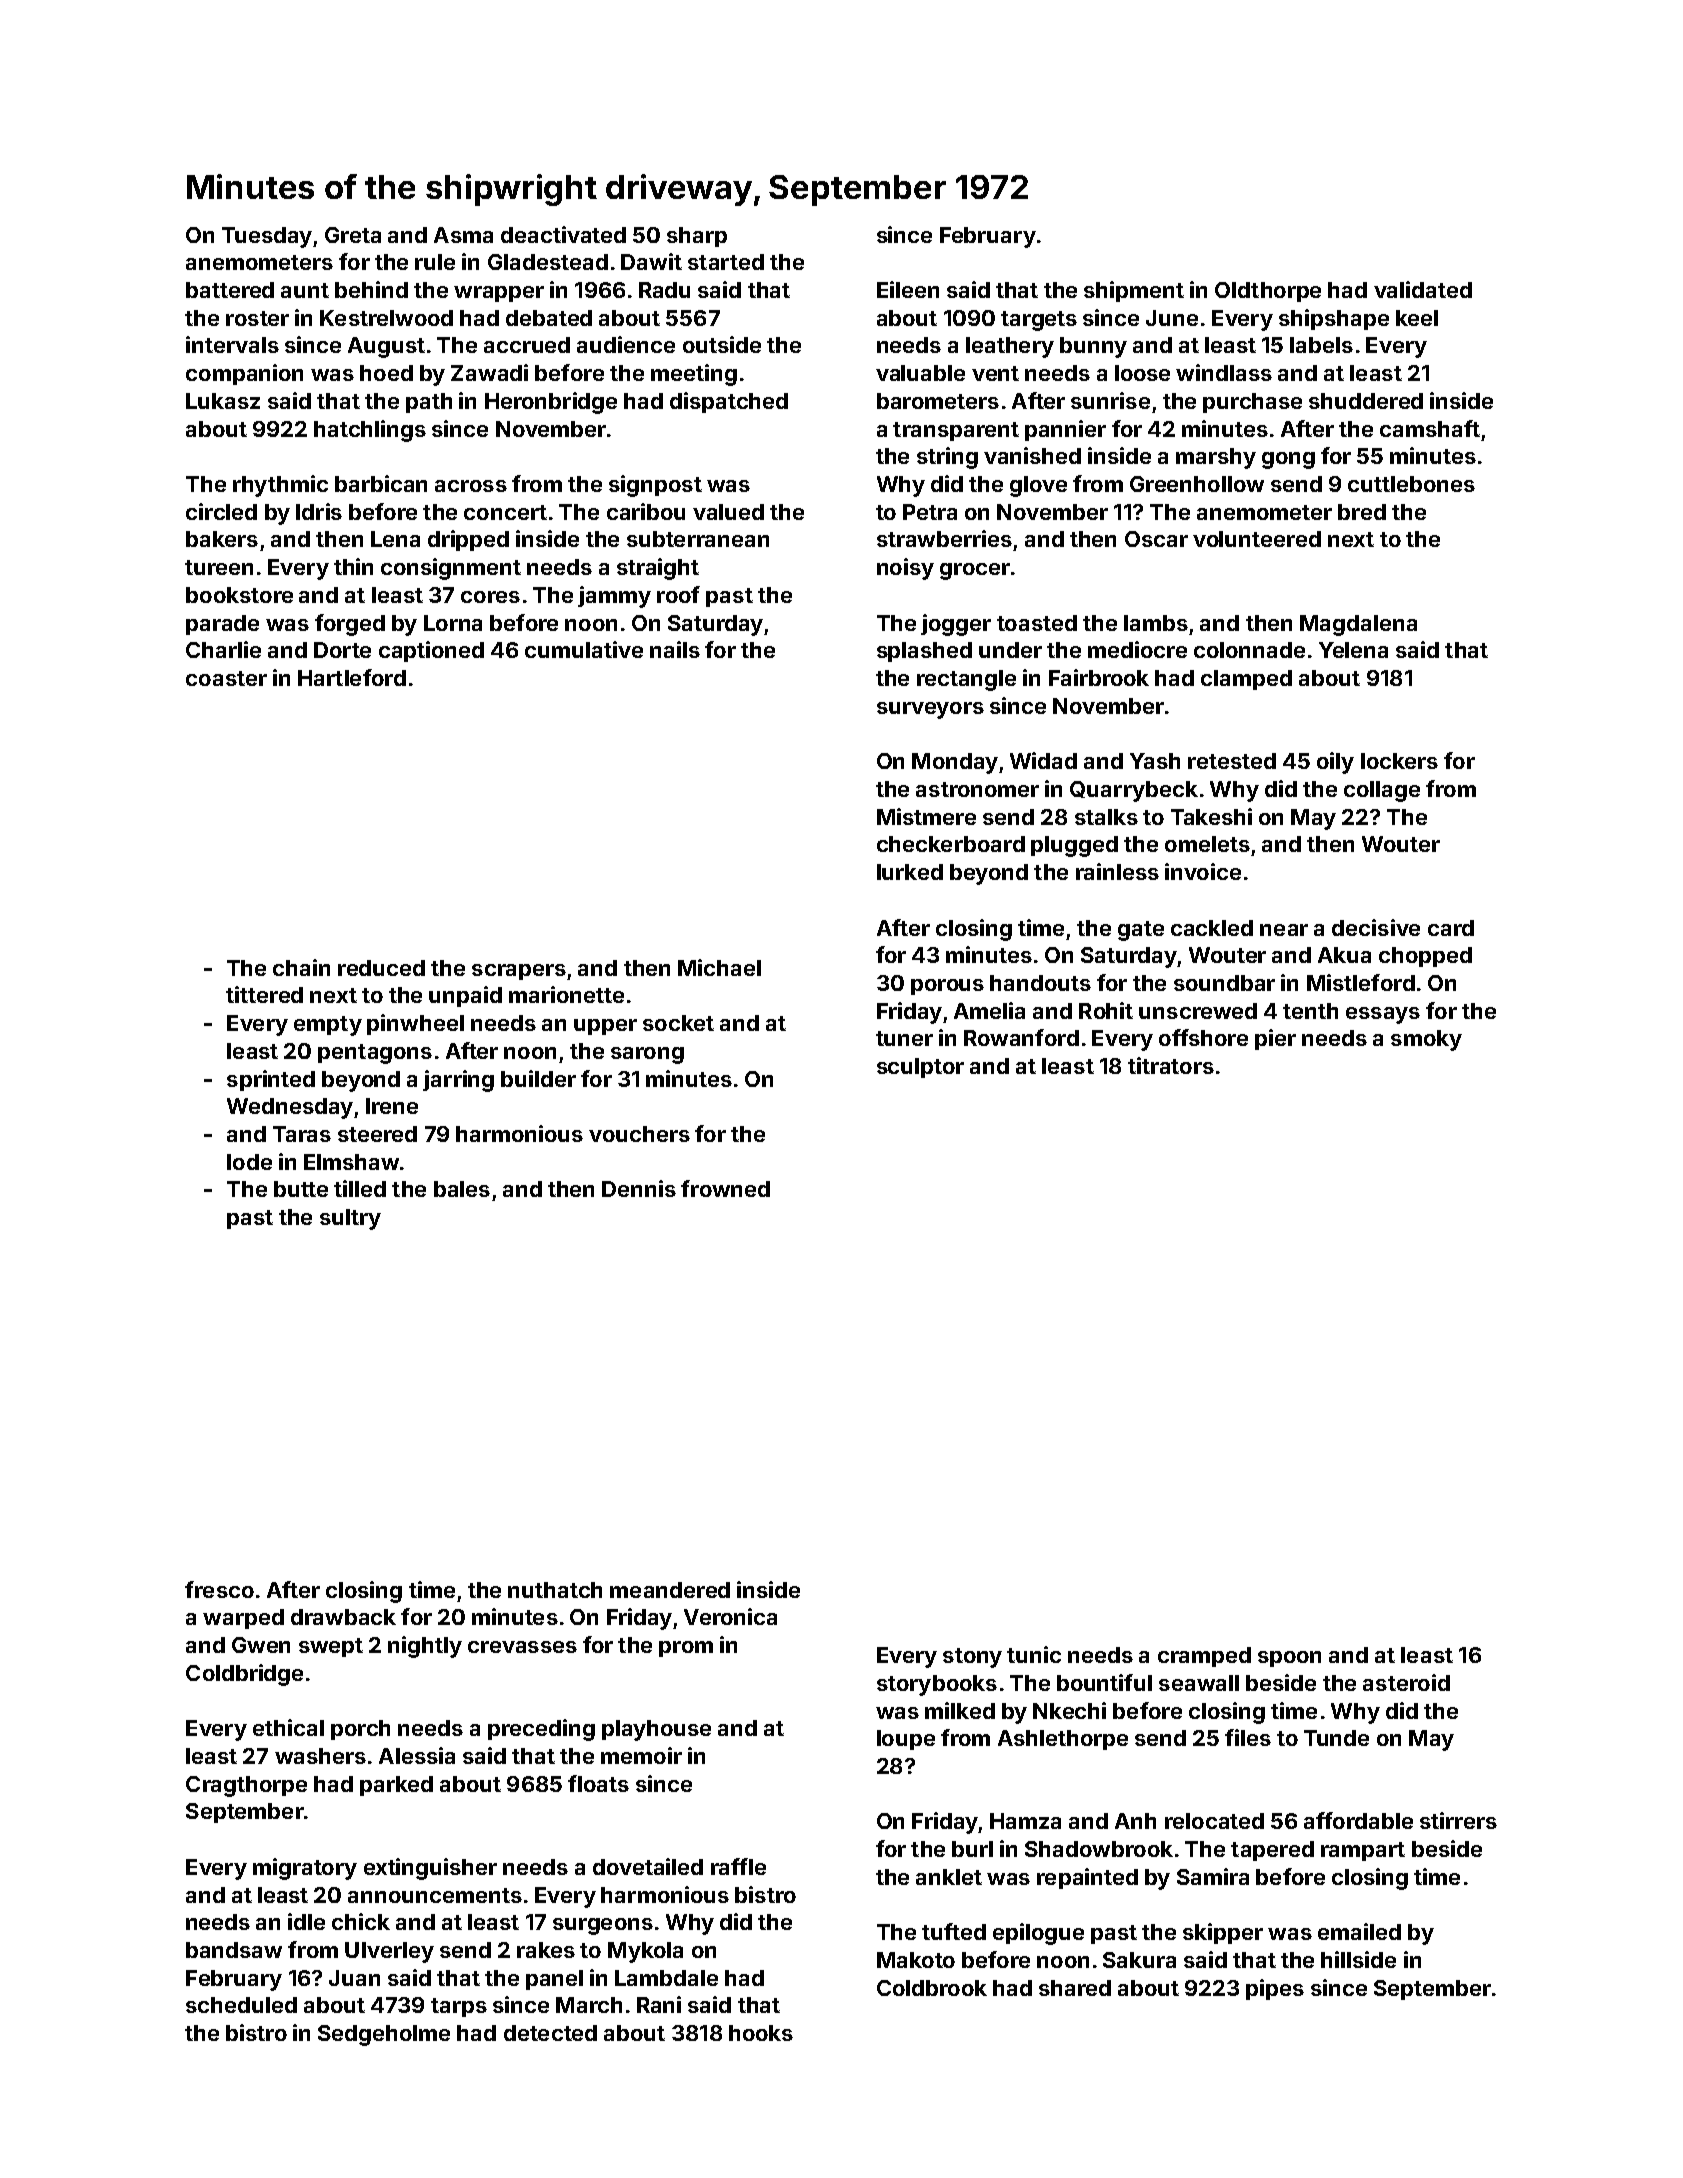 The image size is (1683, 2178). What do you see at coordinates (566, 994) in the image?
I see `marionette` at bounding box center [566, 994].
